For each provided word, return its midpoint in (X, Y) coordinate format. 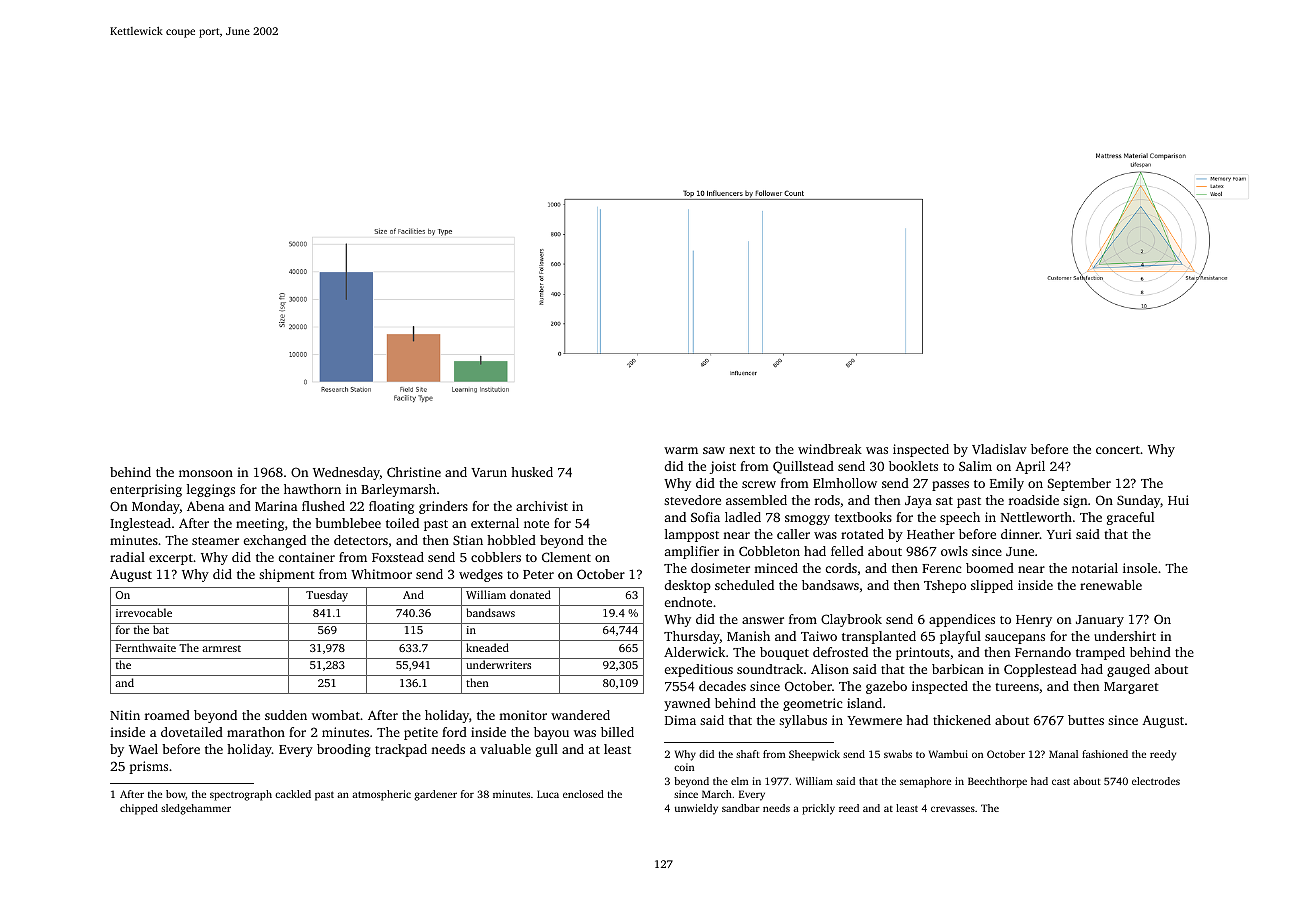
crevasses (953, 809)
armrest (221, 648)
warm (681, 450)
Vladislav (999, 449)
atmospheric (381, 795)
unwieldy (696, 809)
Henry (1034, 621)
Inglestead (140, 524)
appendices (962, 620)
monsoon (206, 473)
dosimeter (720, 568)
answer (763, 620)
